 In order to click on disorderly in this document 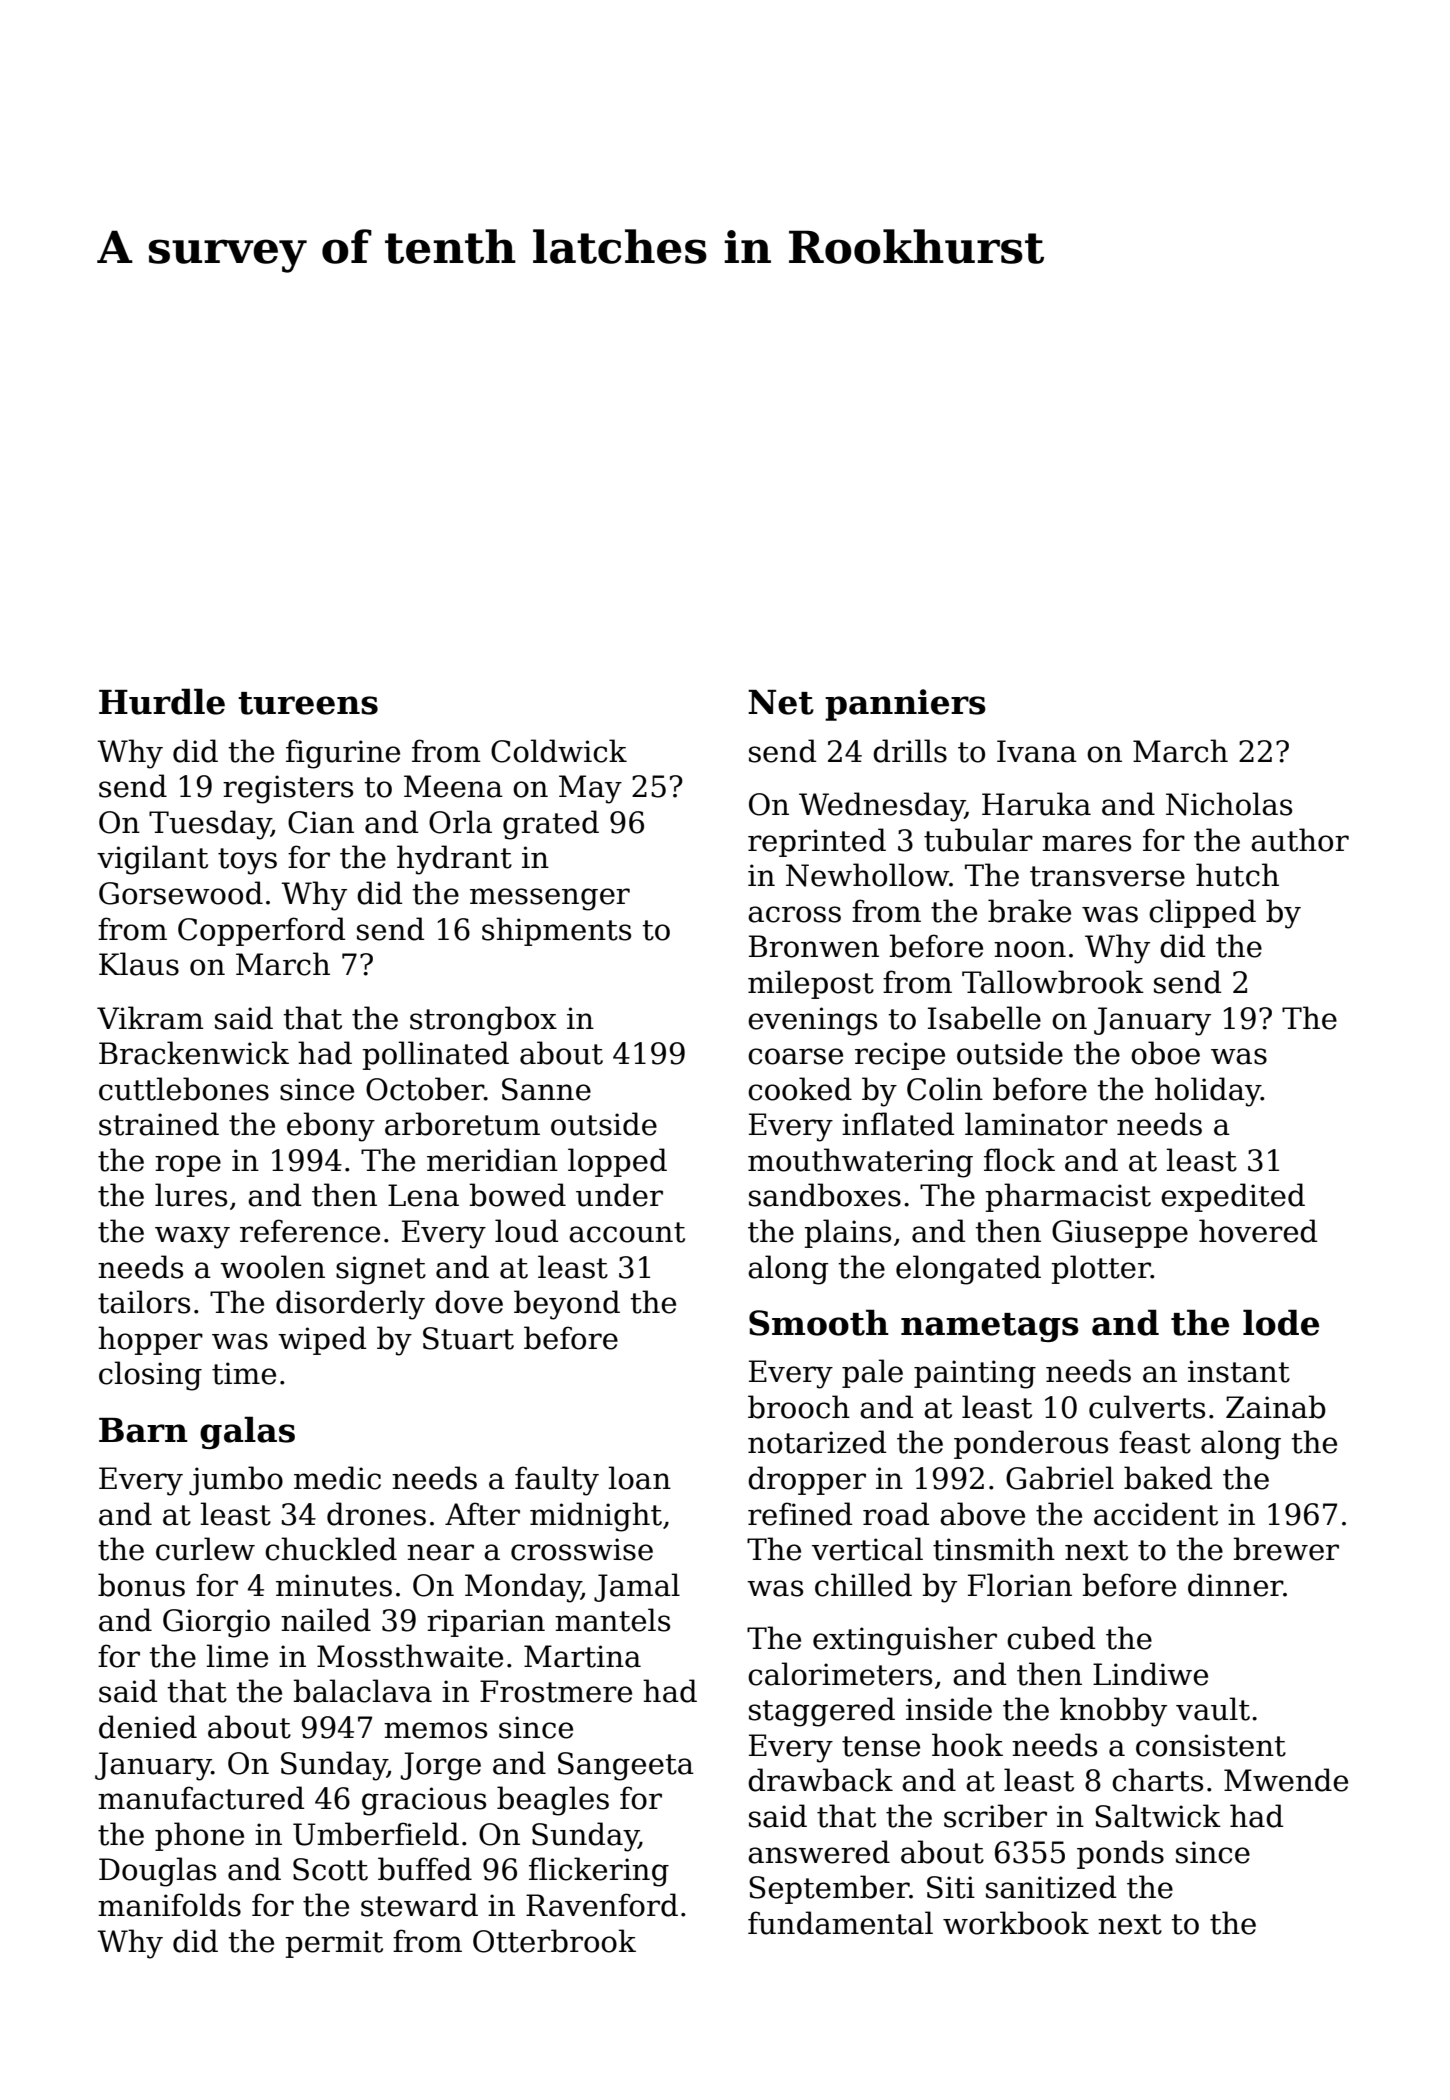, I will do `click(350, 1305)`.
